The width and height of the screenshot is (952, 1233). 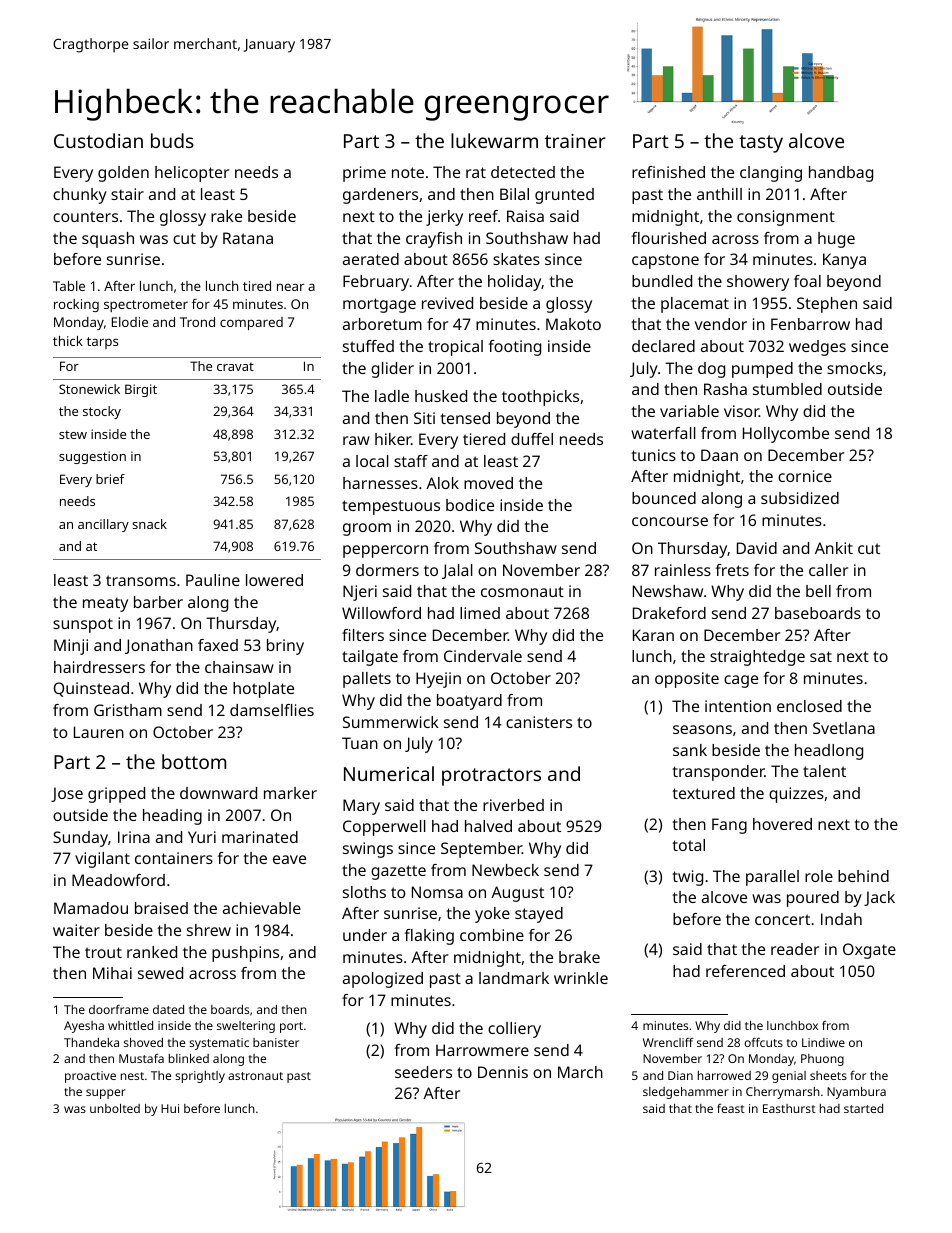 What do you see at coordinates (455, 348) in the screenshot?
I see `tropical` at bounding box center [455, 348].
